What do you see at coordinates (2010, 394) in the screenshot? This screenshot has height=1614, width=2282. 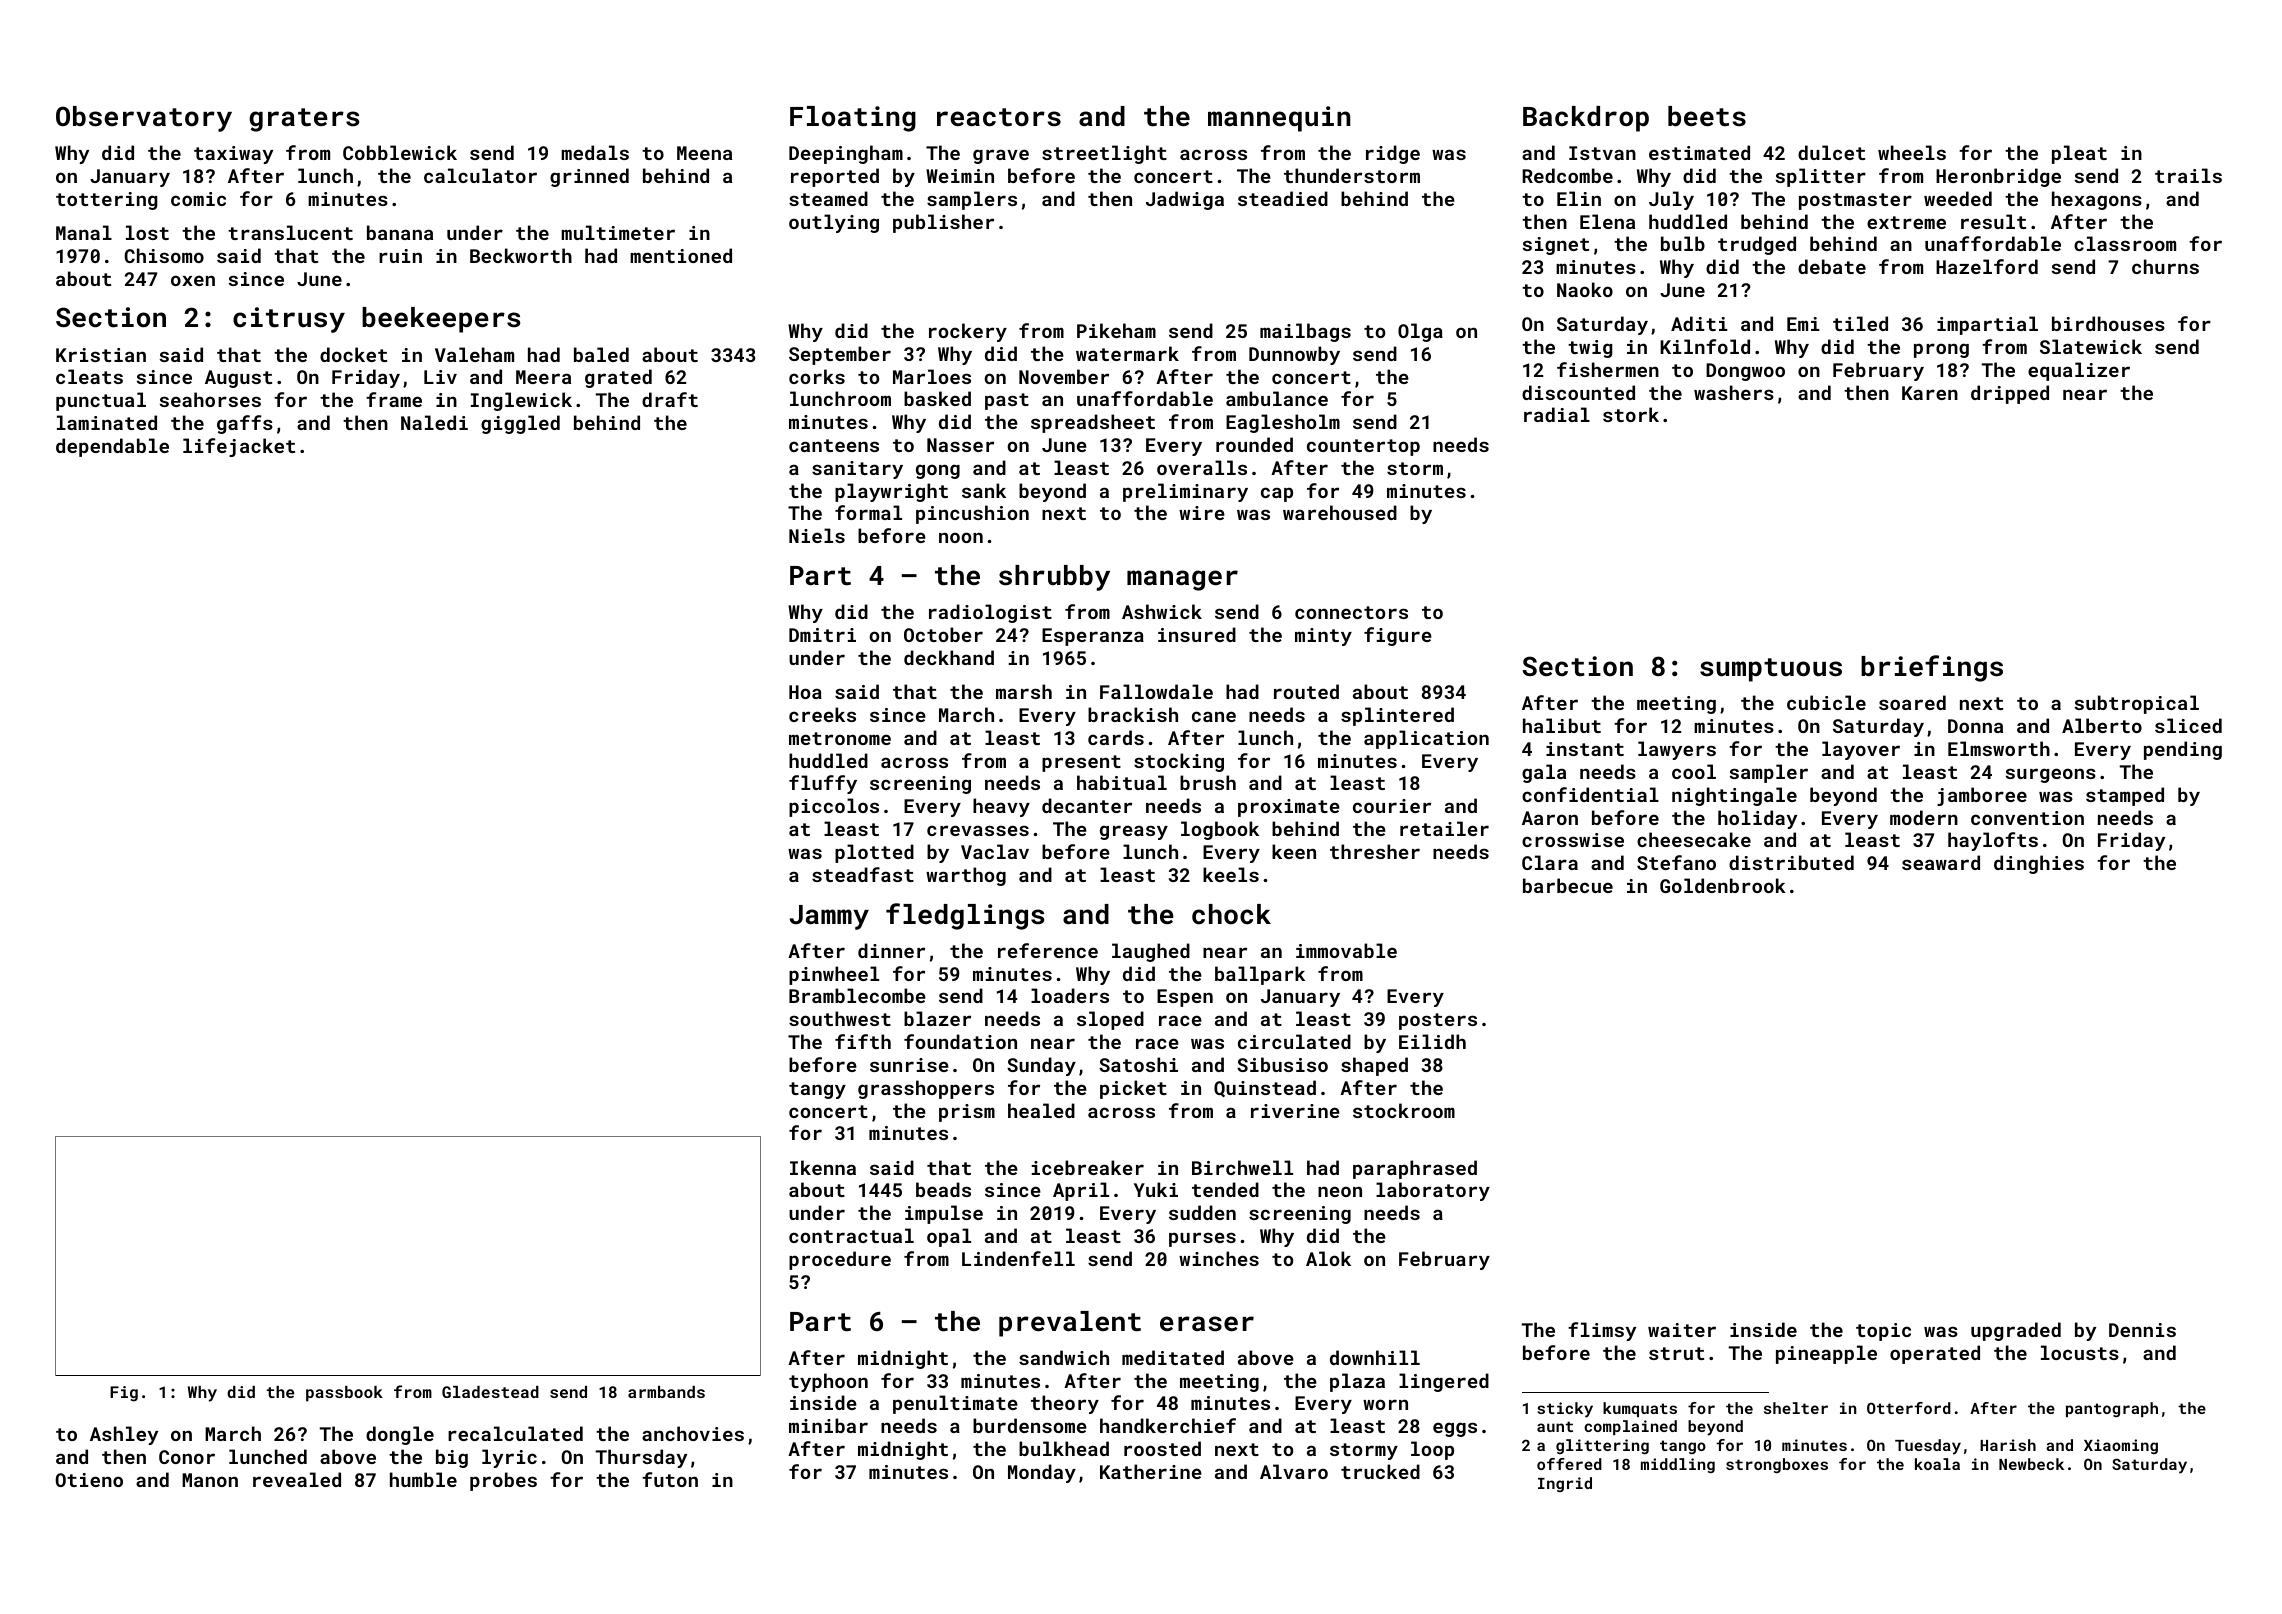 I see `dripped` at bounding box center [2010, 394].
